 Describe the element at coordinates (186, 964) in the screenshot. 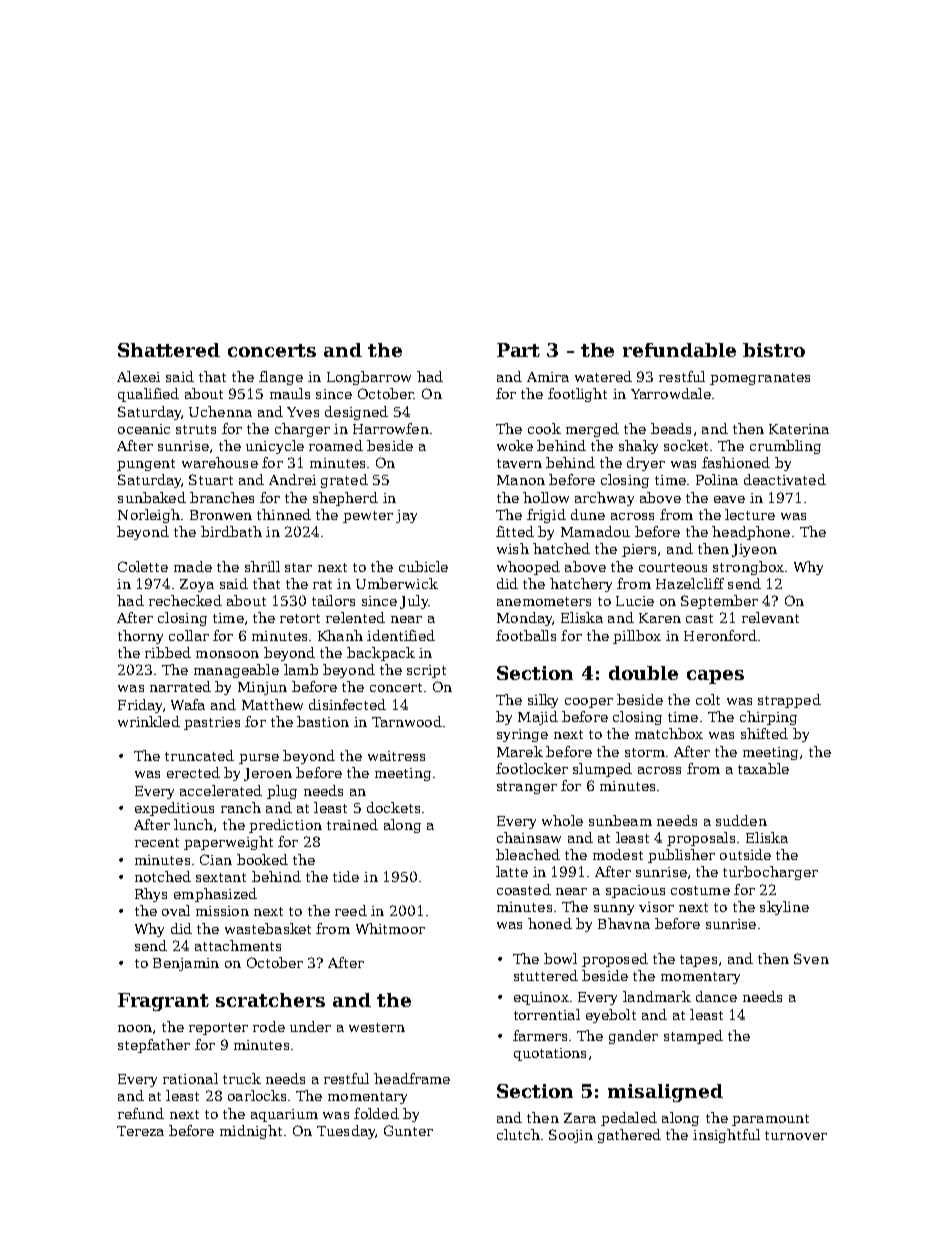

I see `Benjamin` at that location.
